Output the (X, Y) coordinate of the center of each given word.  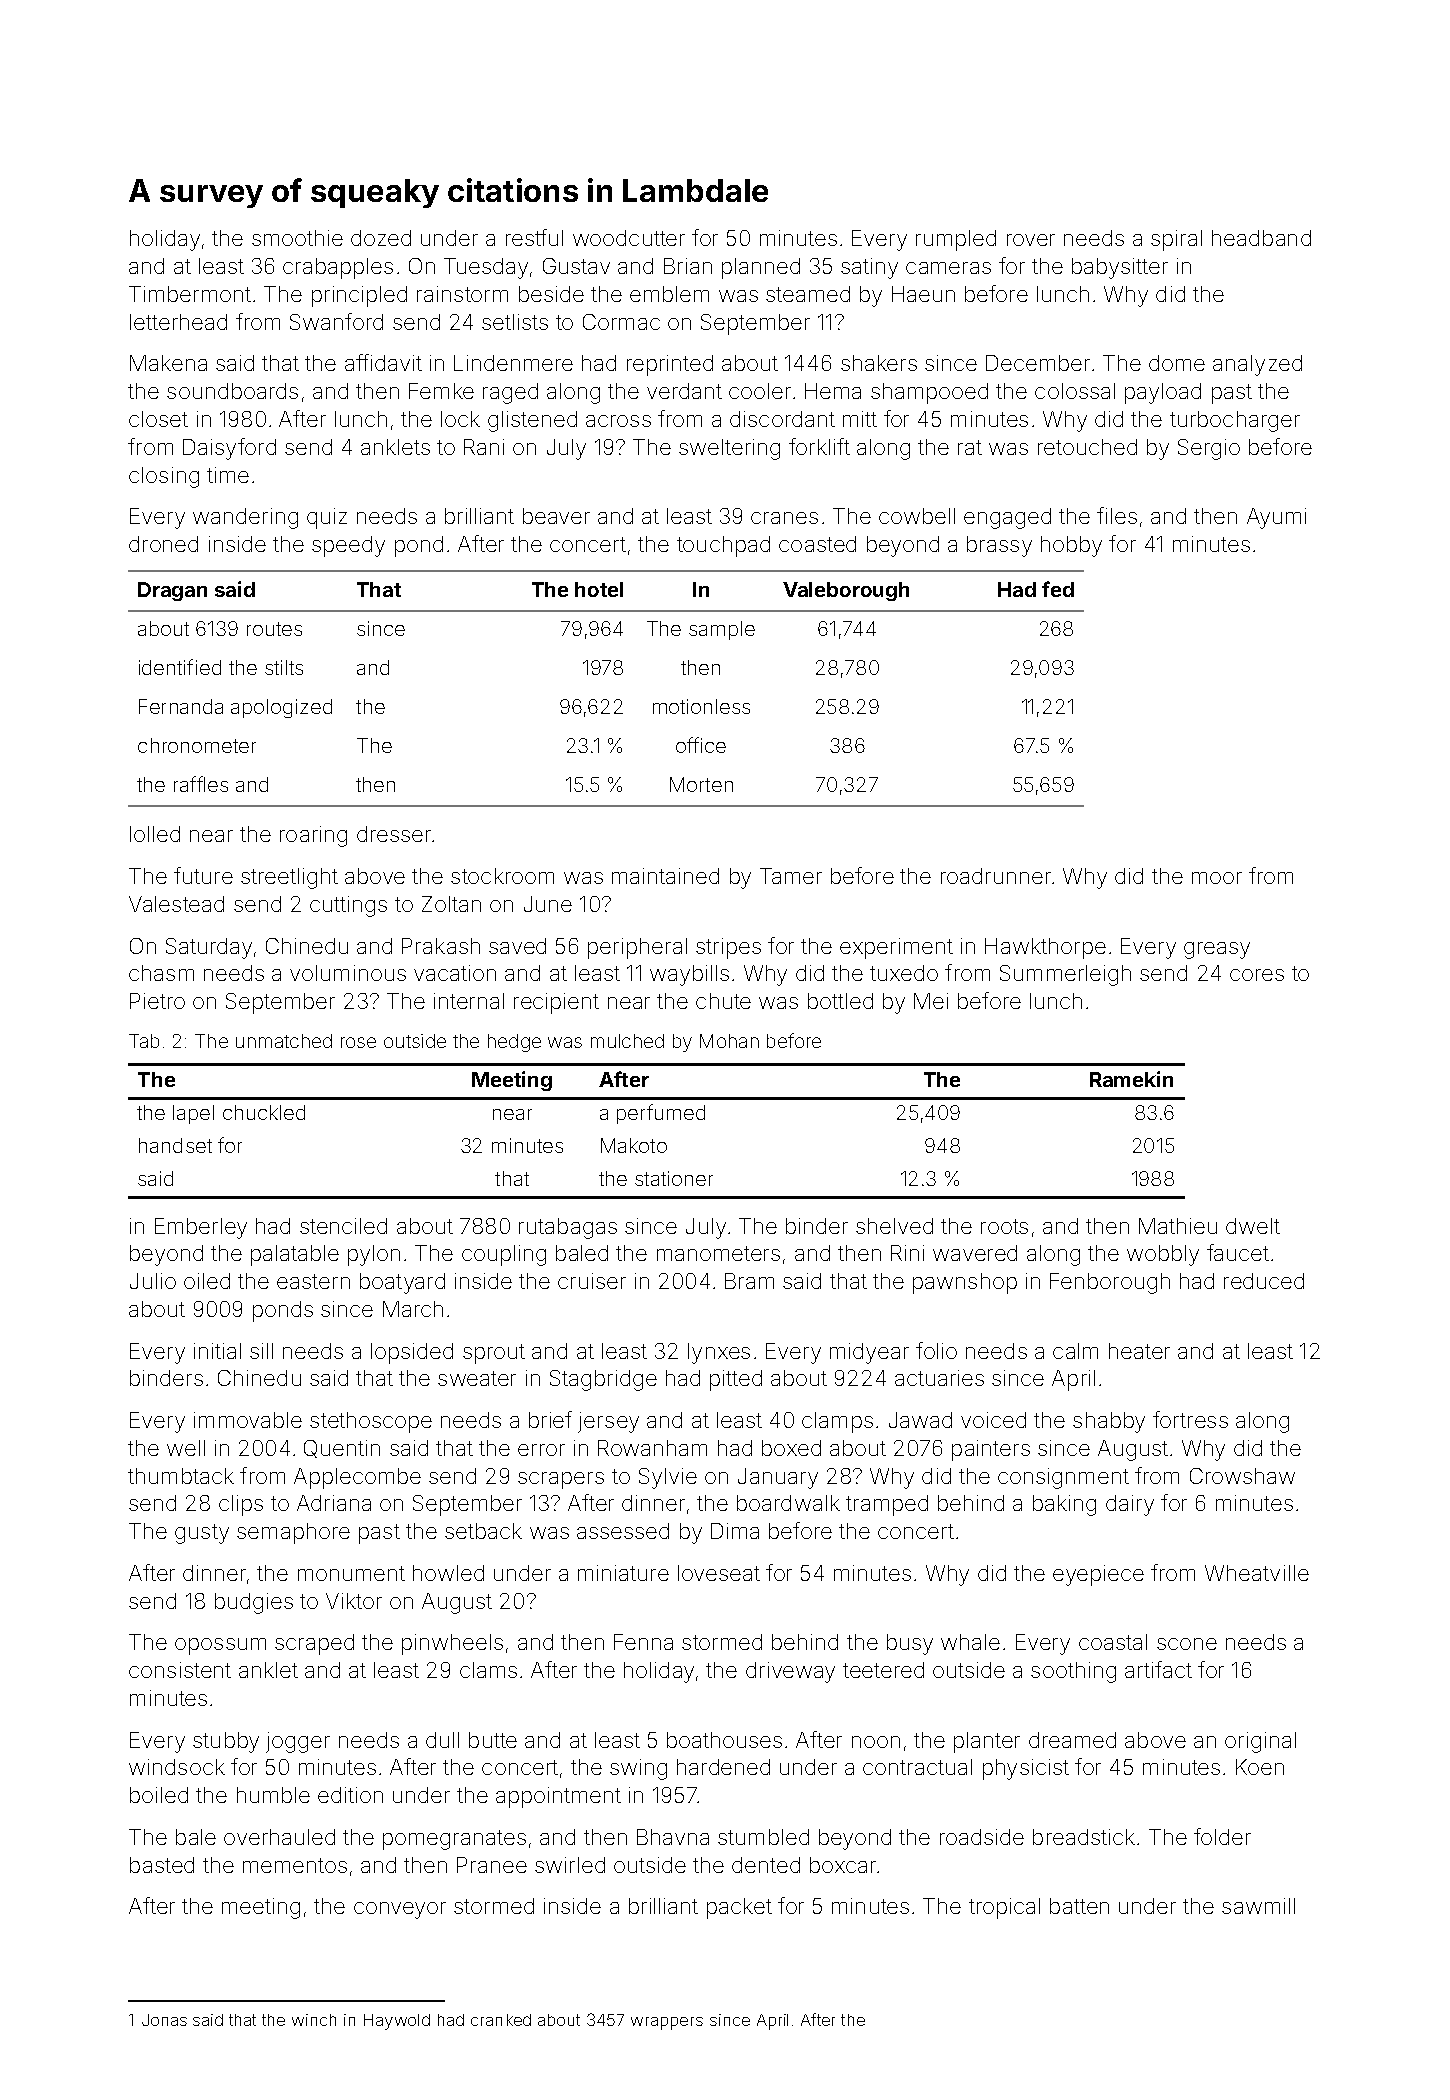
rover (1031, 240)
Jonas (164, 2020)
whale (970, 1642)
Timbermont (190, 294)
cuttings (348, 906)
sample (722, 630)
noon (876, 1742)
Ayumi (1276, 518)
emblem (669, 294)
